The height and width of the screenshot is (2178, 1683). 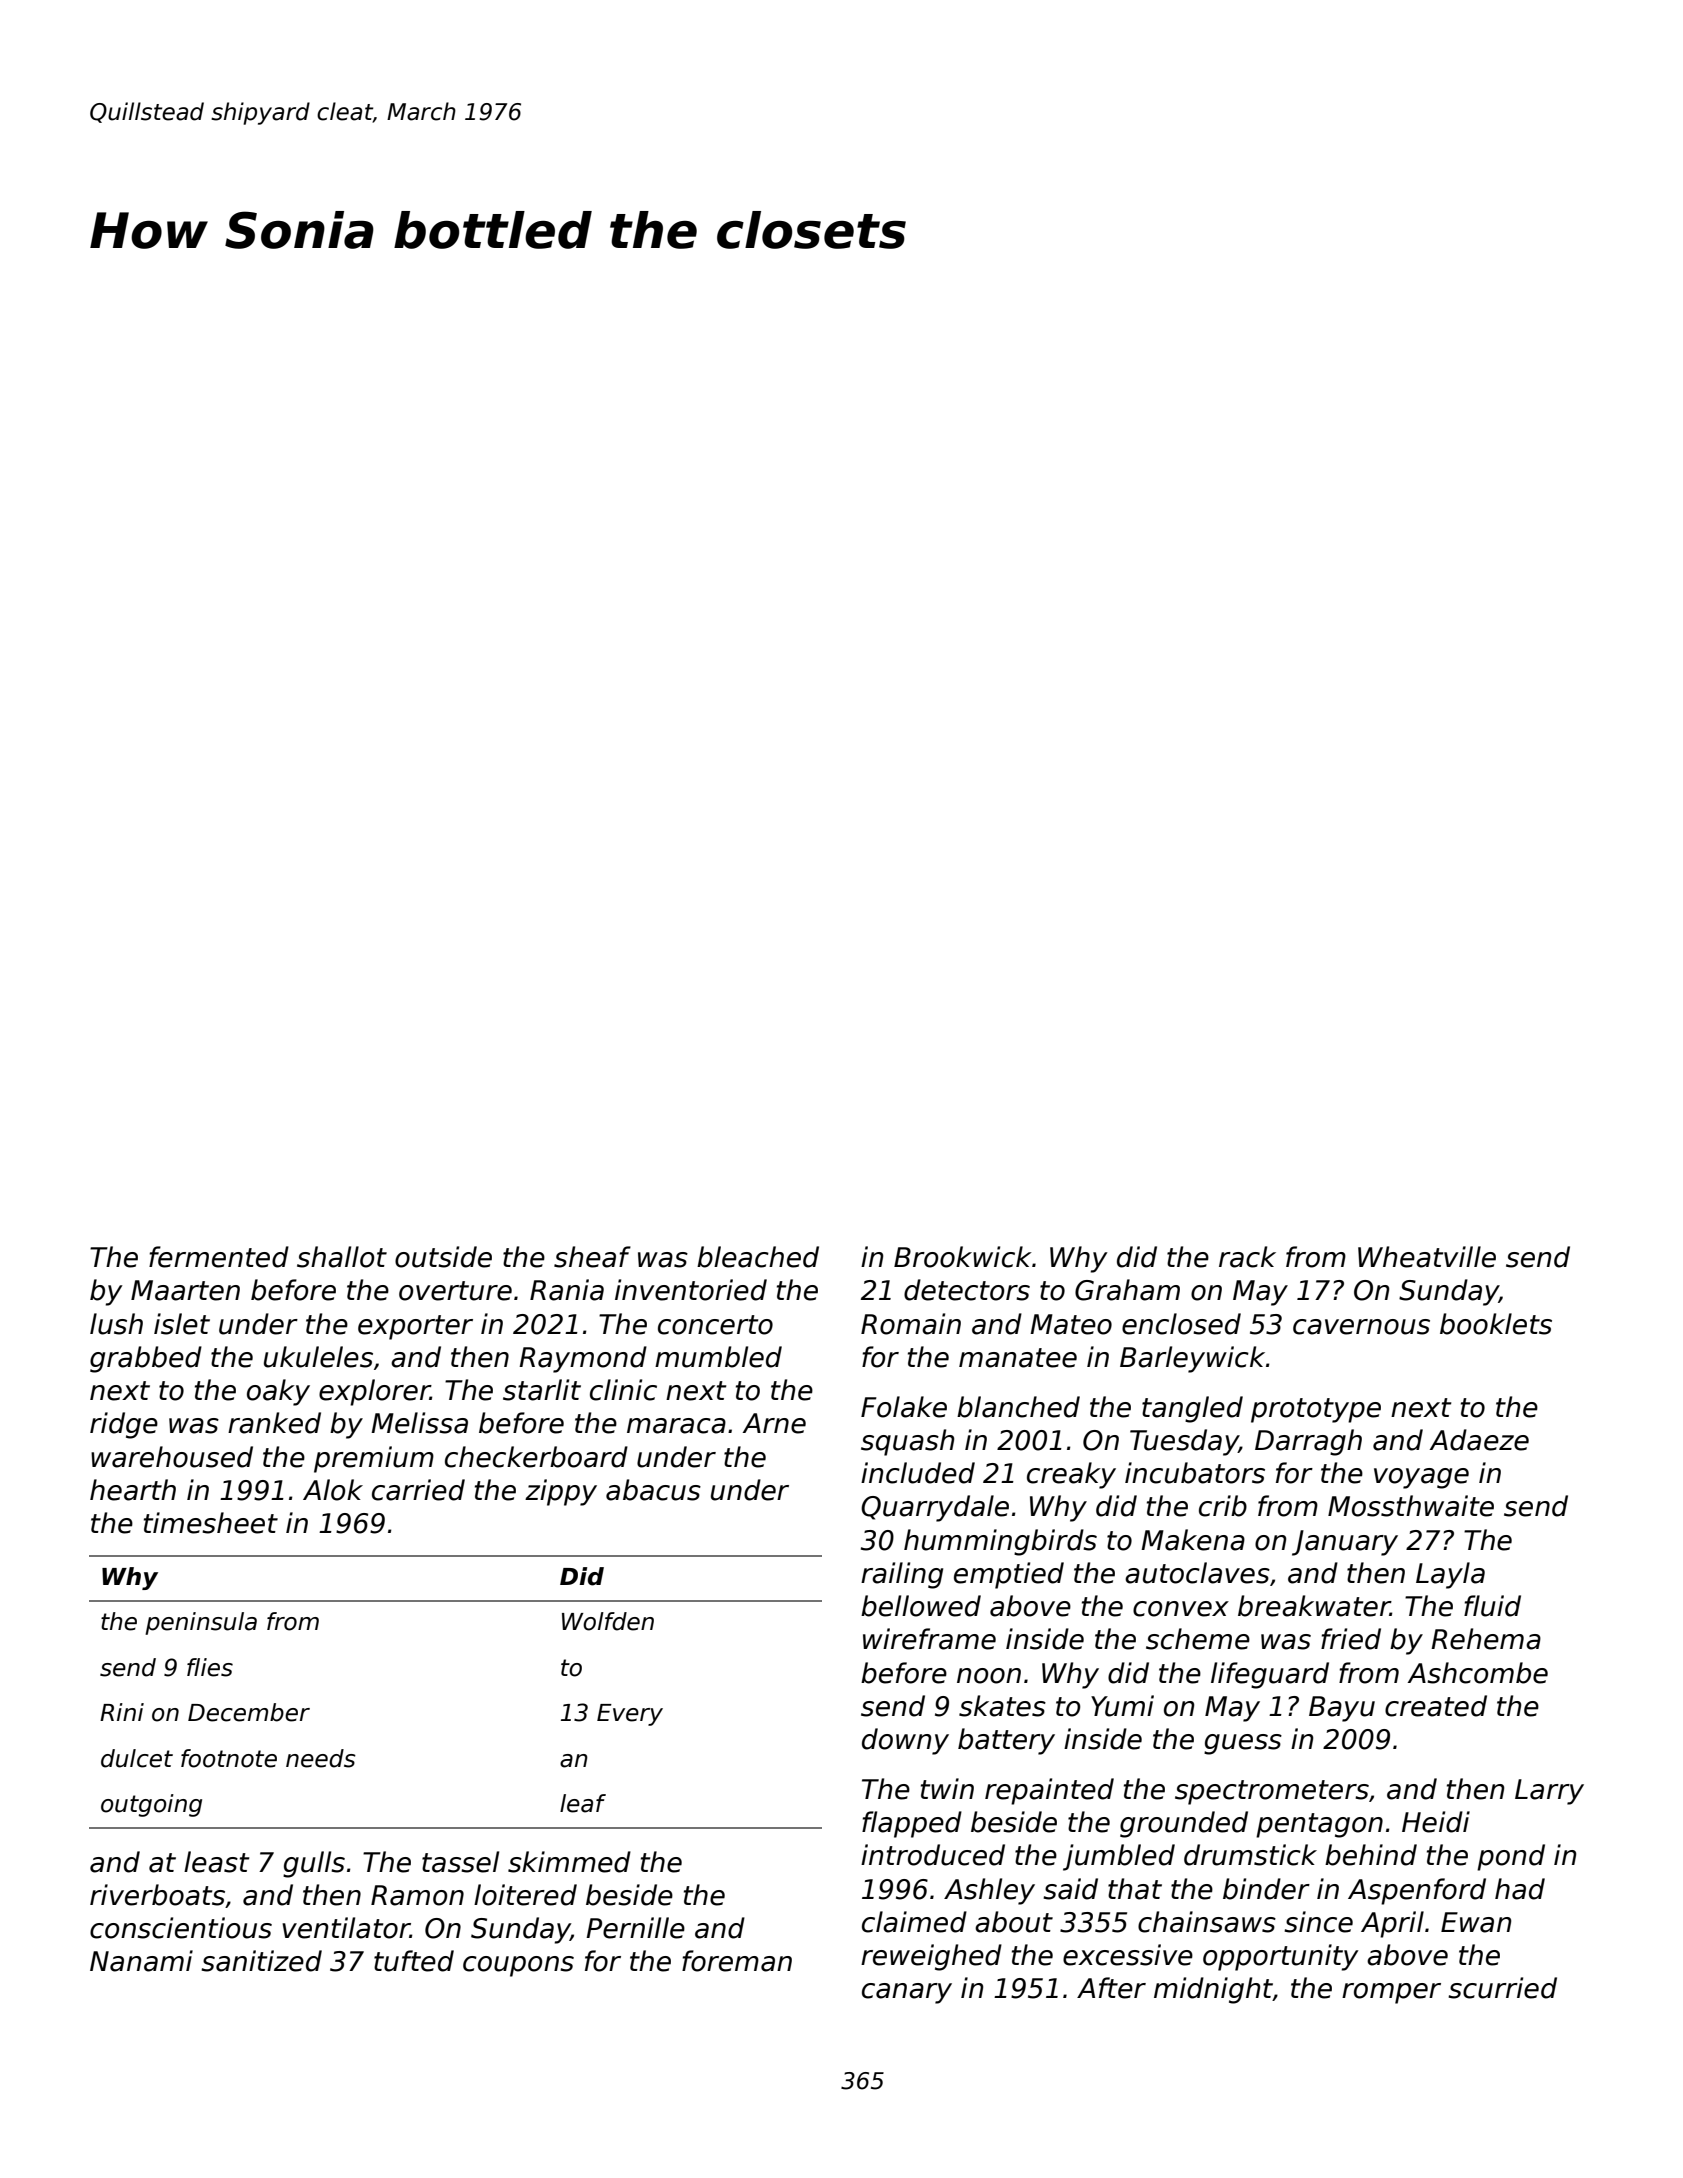 I want to click on maraca, so click(x=676, y=1426).
